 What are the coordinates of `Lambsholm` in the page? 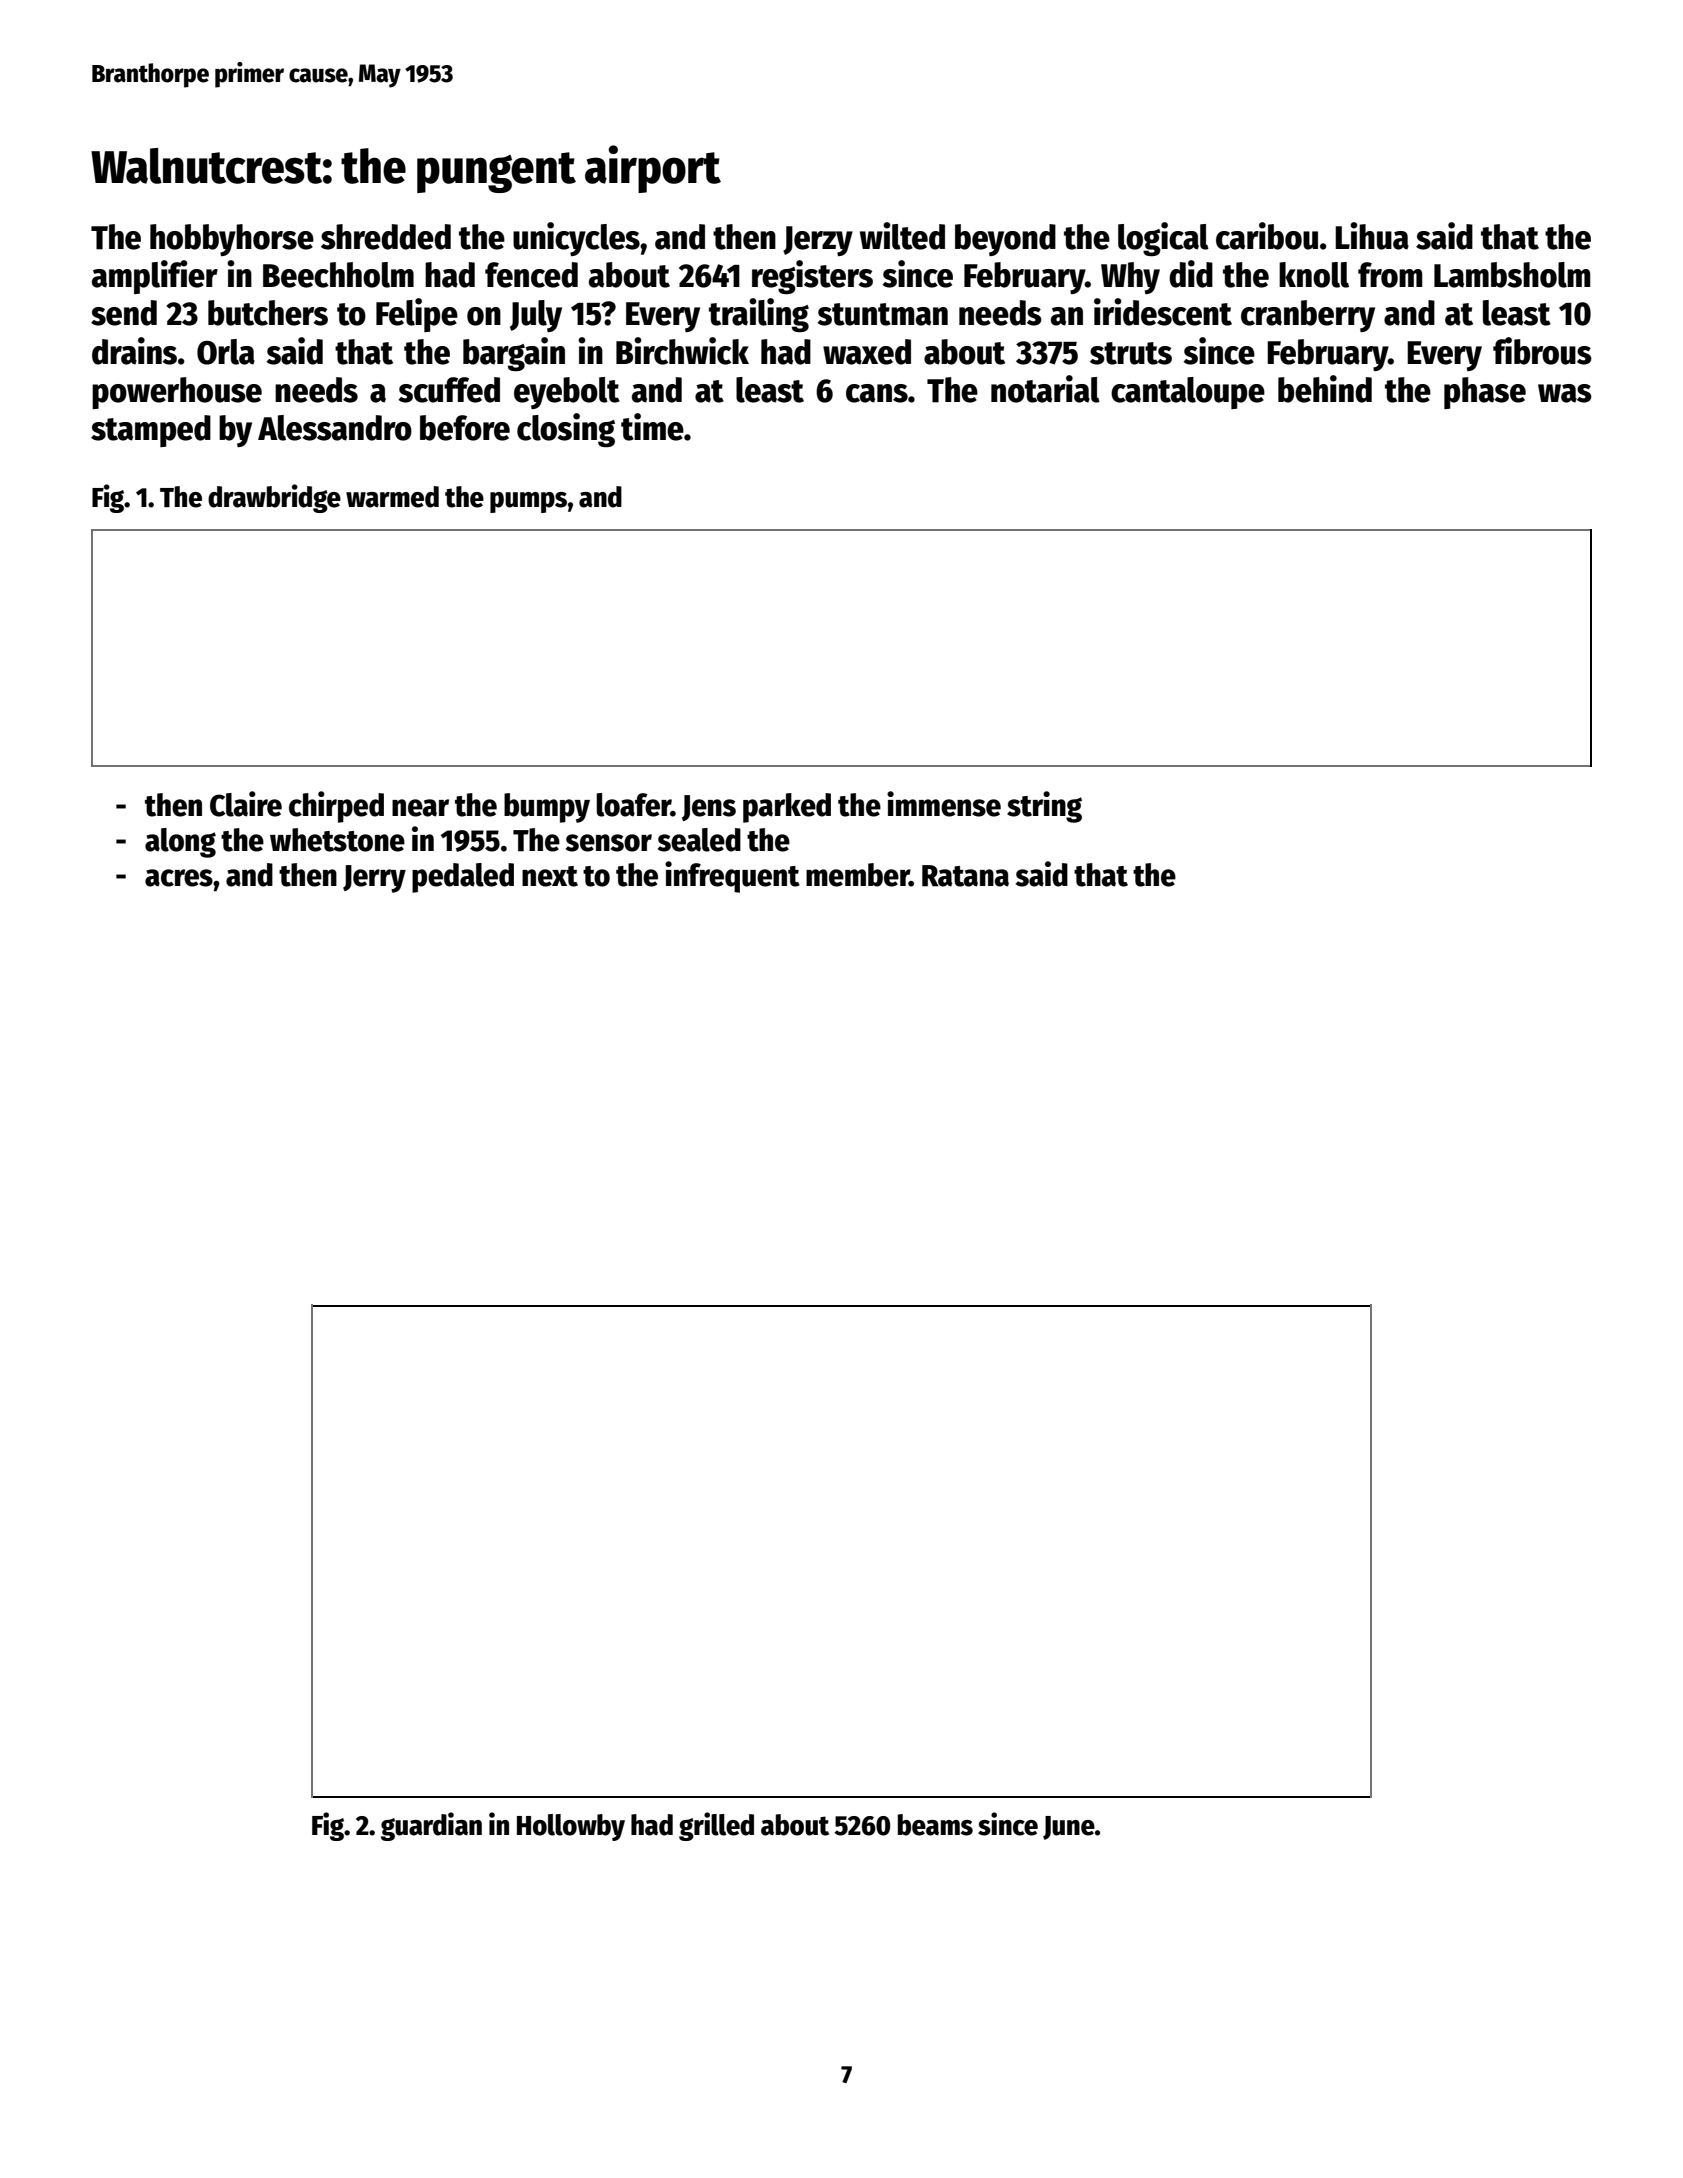 It's located at (1512, 275).
